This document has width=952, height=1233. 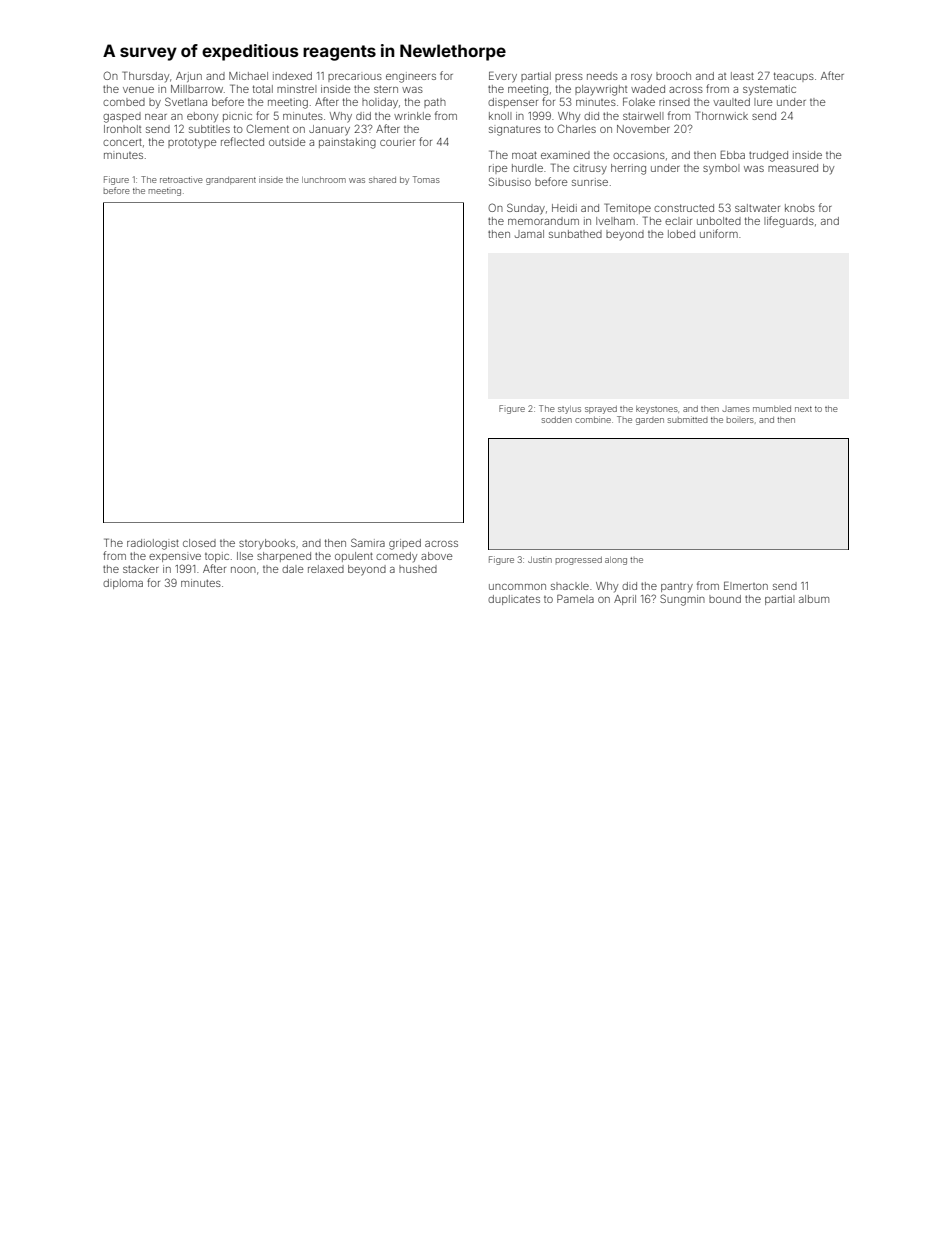 What do you see at coordinates (231, 181) in the document?
I see `grandparent` at bounding box center [231, 181].
